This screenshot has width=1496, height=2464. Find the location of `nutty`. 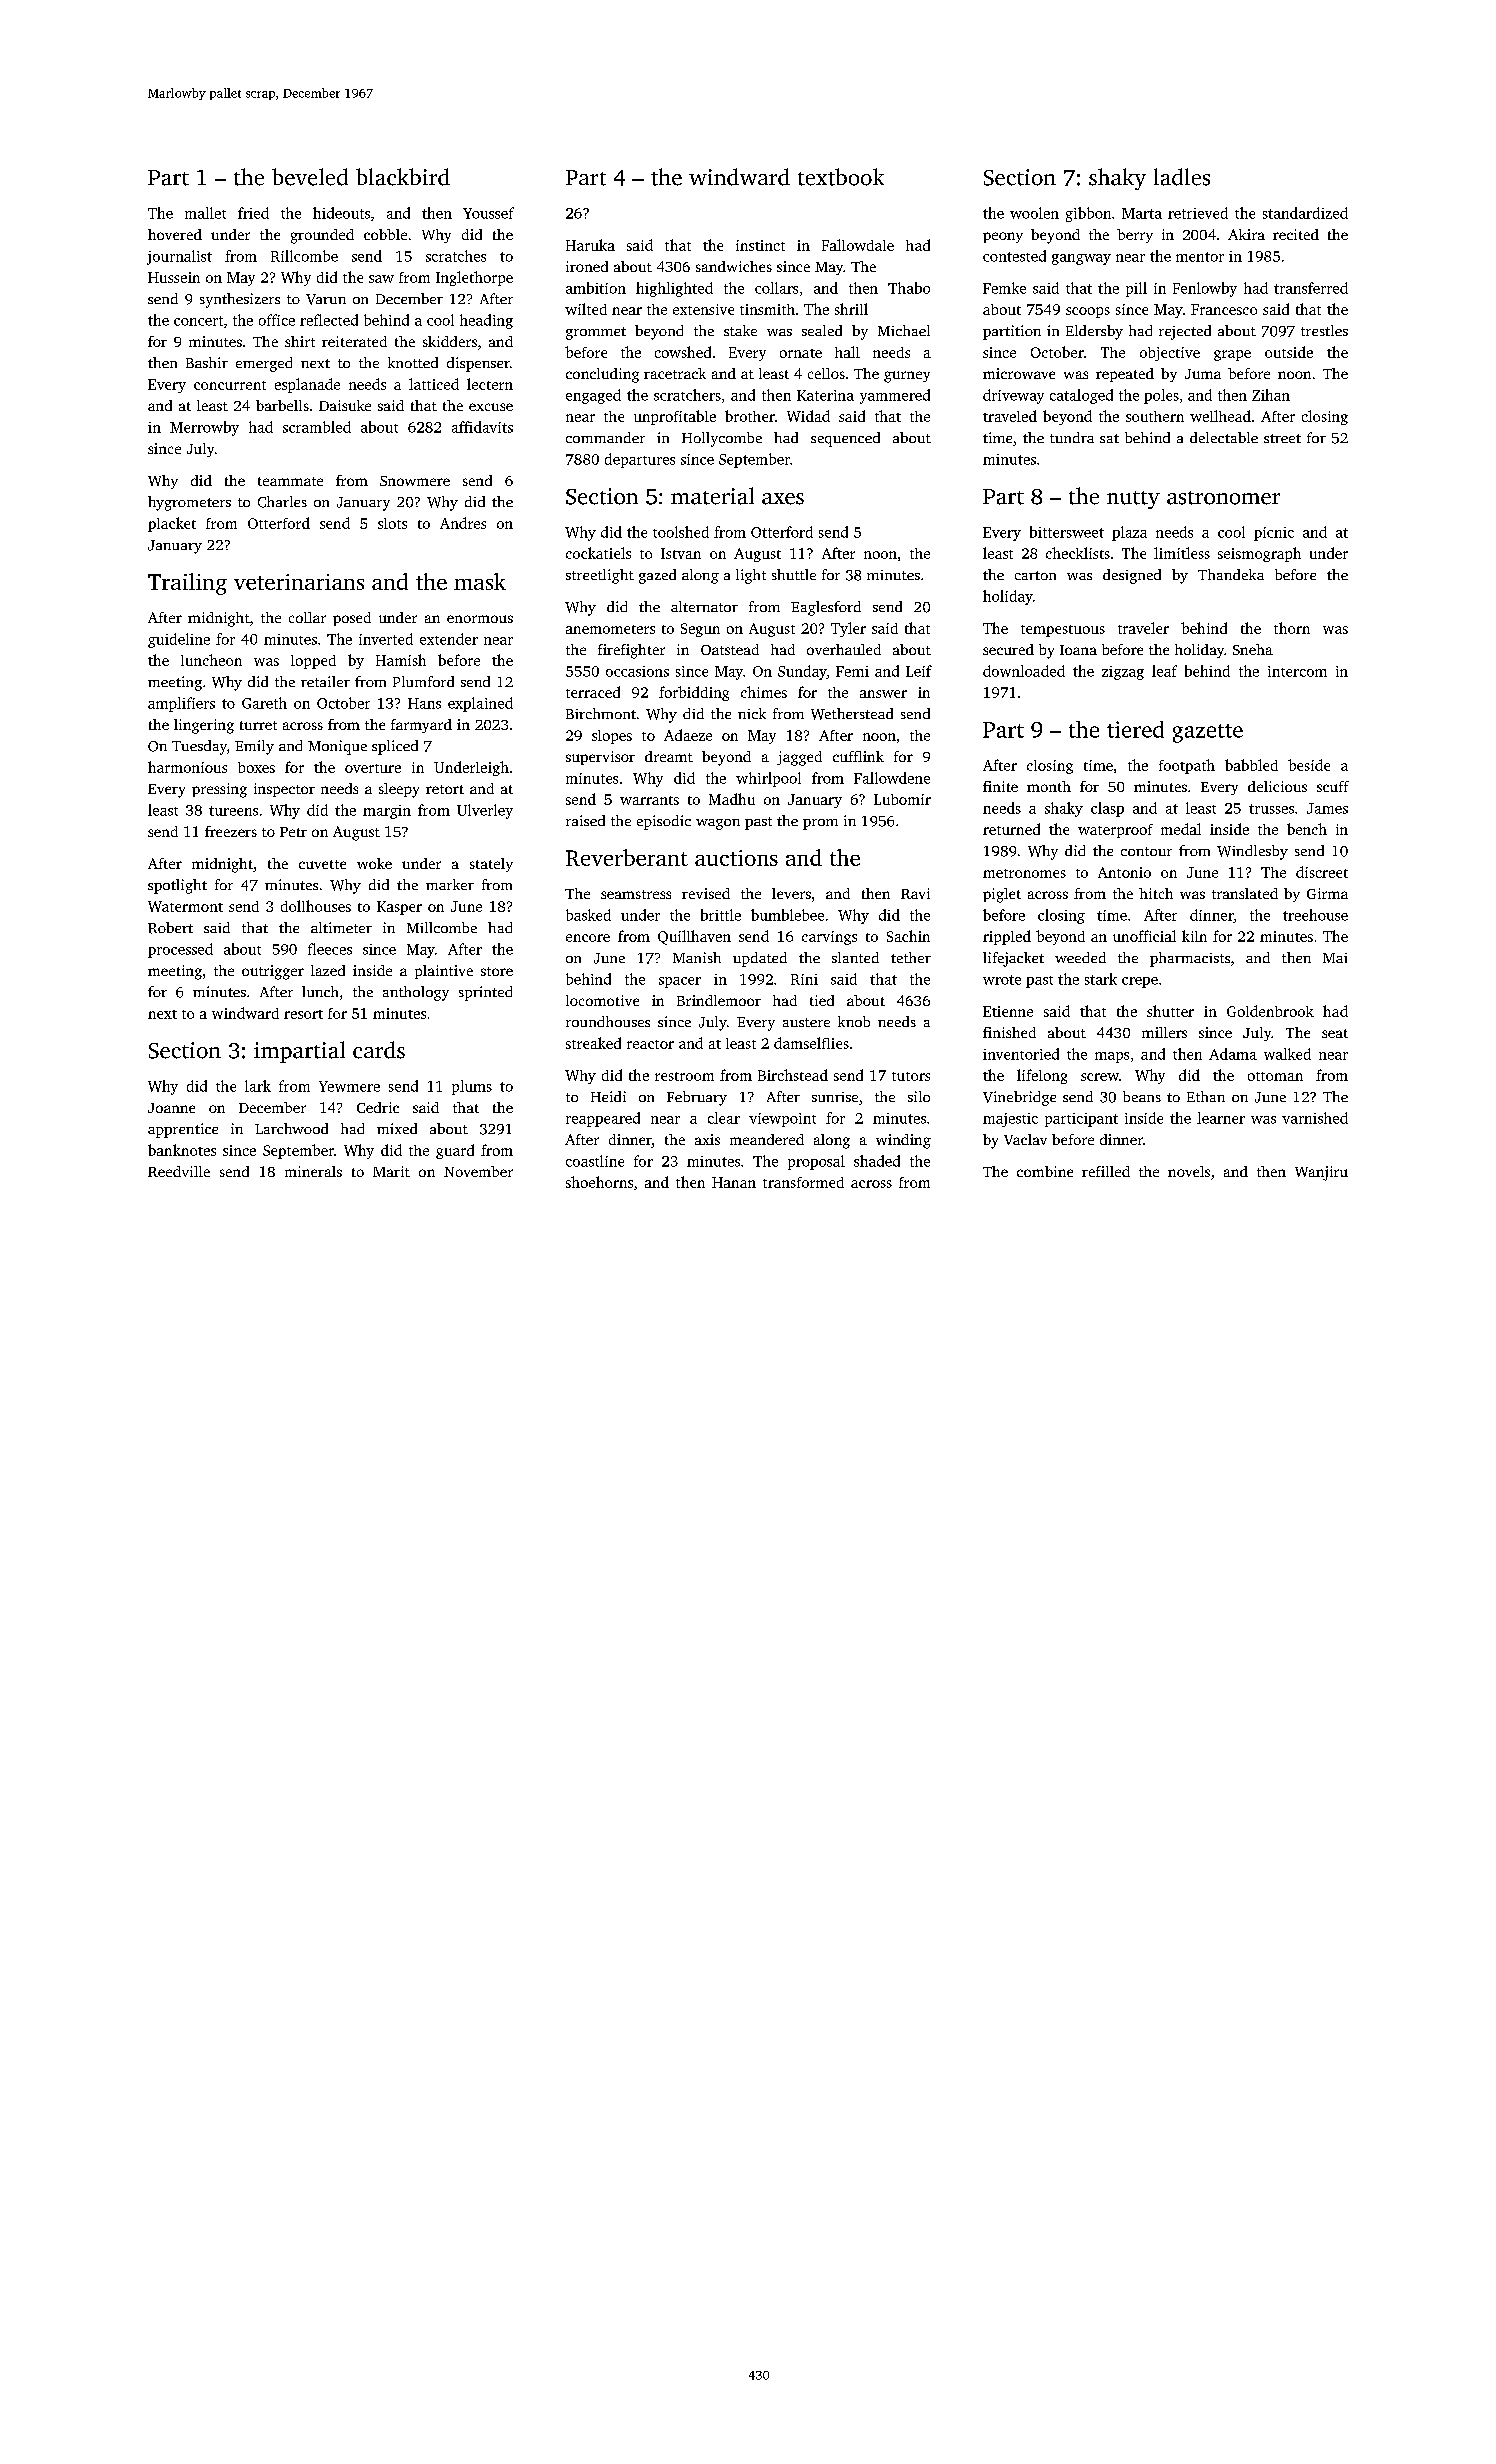

nutty is located at coordinates (1133, 500).
